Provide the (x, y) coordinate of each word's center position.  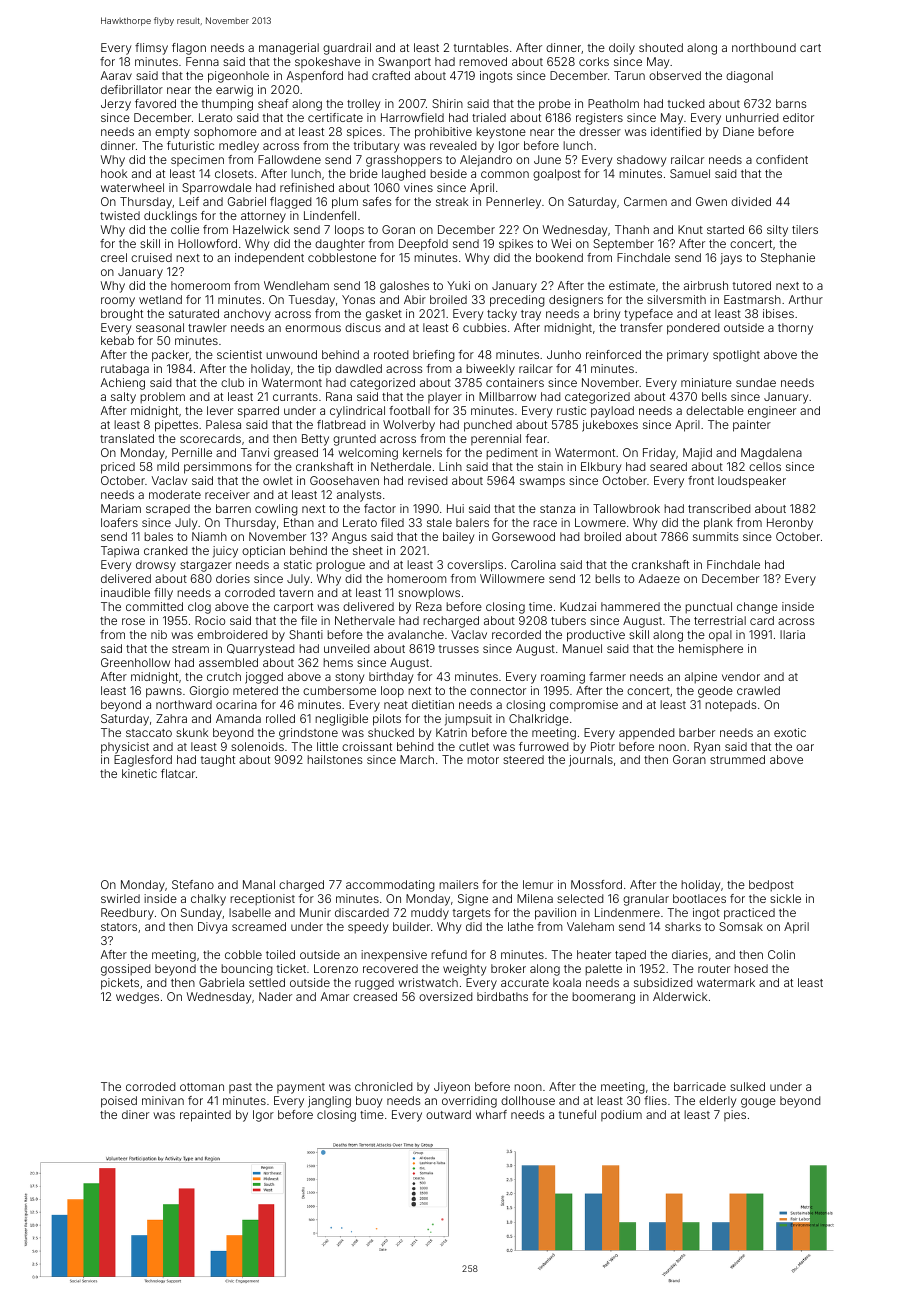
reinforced (613, 354)
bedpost (771, 886)
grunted (354, 440)
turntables (481, 47)
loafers (119, 522)
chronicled (383, 1086)
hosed (751, 968)
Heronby (790, 524)
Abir (415, 299)
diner (135, 1114)
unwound (291, 354)
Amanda (238, 718)
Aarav (116, 75)
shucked (391, 732)
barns (791, 103)
